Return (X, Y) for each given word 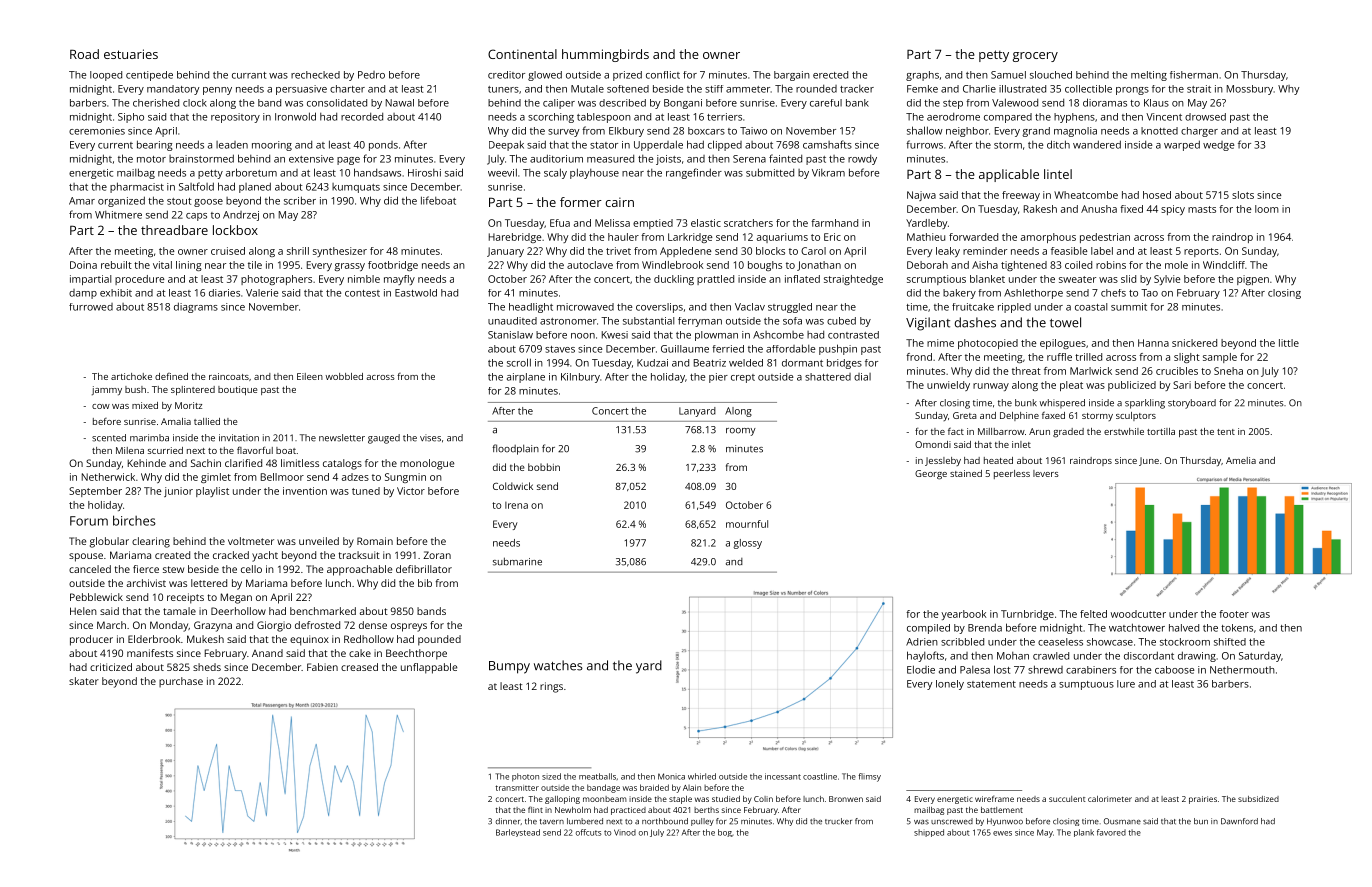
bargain (792, 76)
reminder (985, 251)
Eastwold (416, 293)
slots (1243, 195)
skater (84, 681)
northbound (665, 821)
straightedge (853, 280)
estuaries (131, 54)
